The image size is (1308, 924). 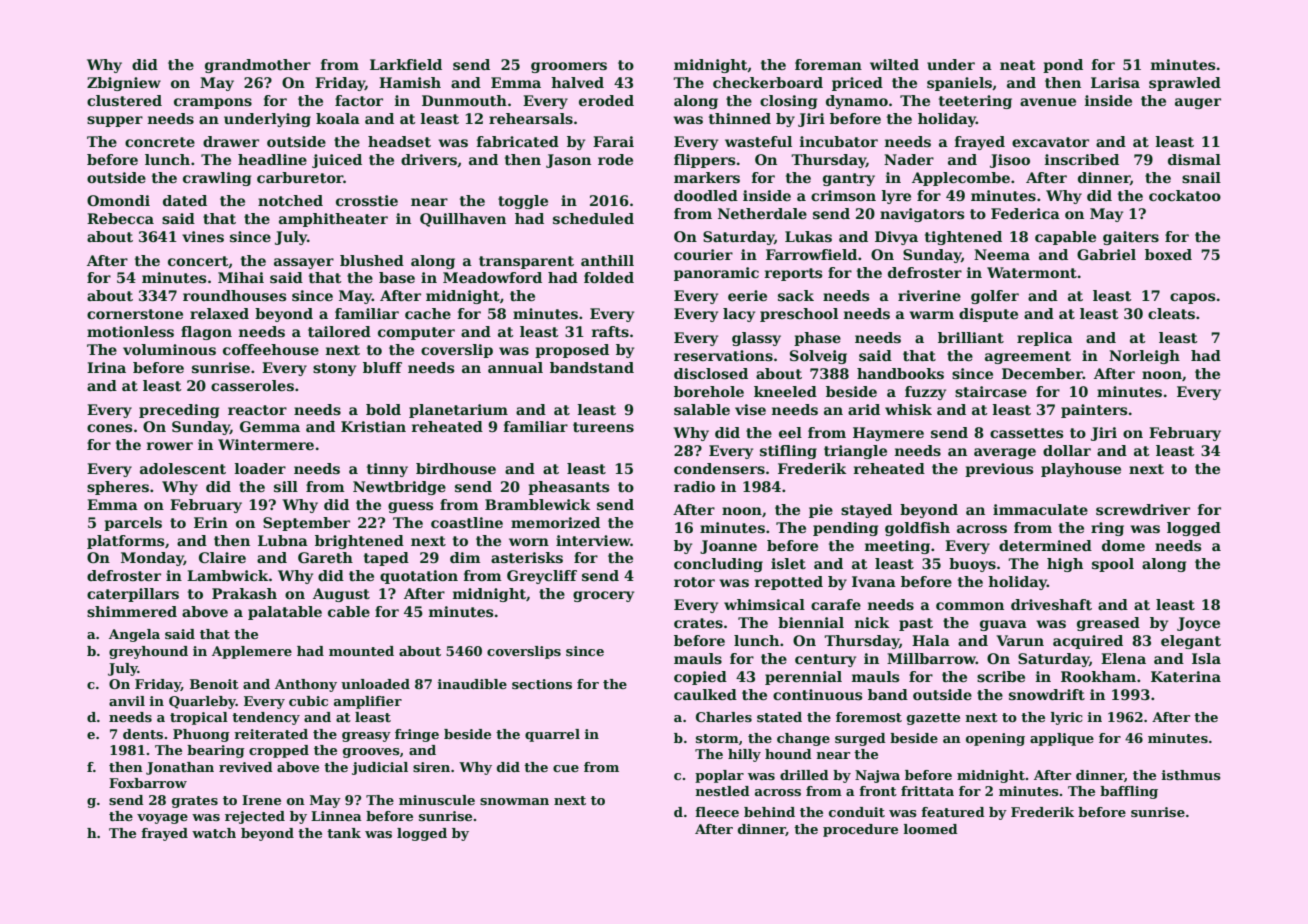 What do you see at coordinates (1168, 254) in the page?
I see `boxed` at bounding box center [1168, 254].
